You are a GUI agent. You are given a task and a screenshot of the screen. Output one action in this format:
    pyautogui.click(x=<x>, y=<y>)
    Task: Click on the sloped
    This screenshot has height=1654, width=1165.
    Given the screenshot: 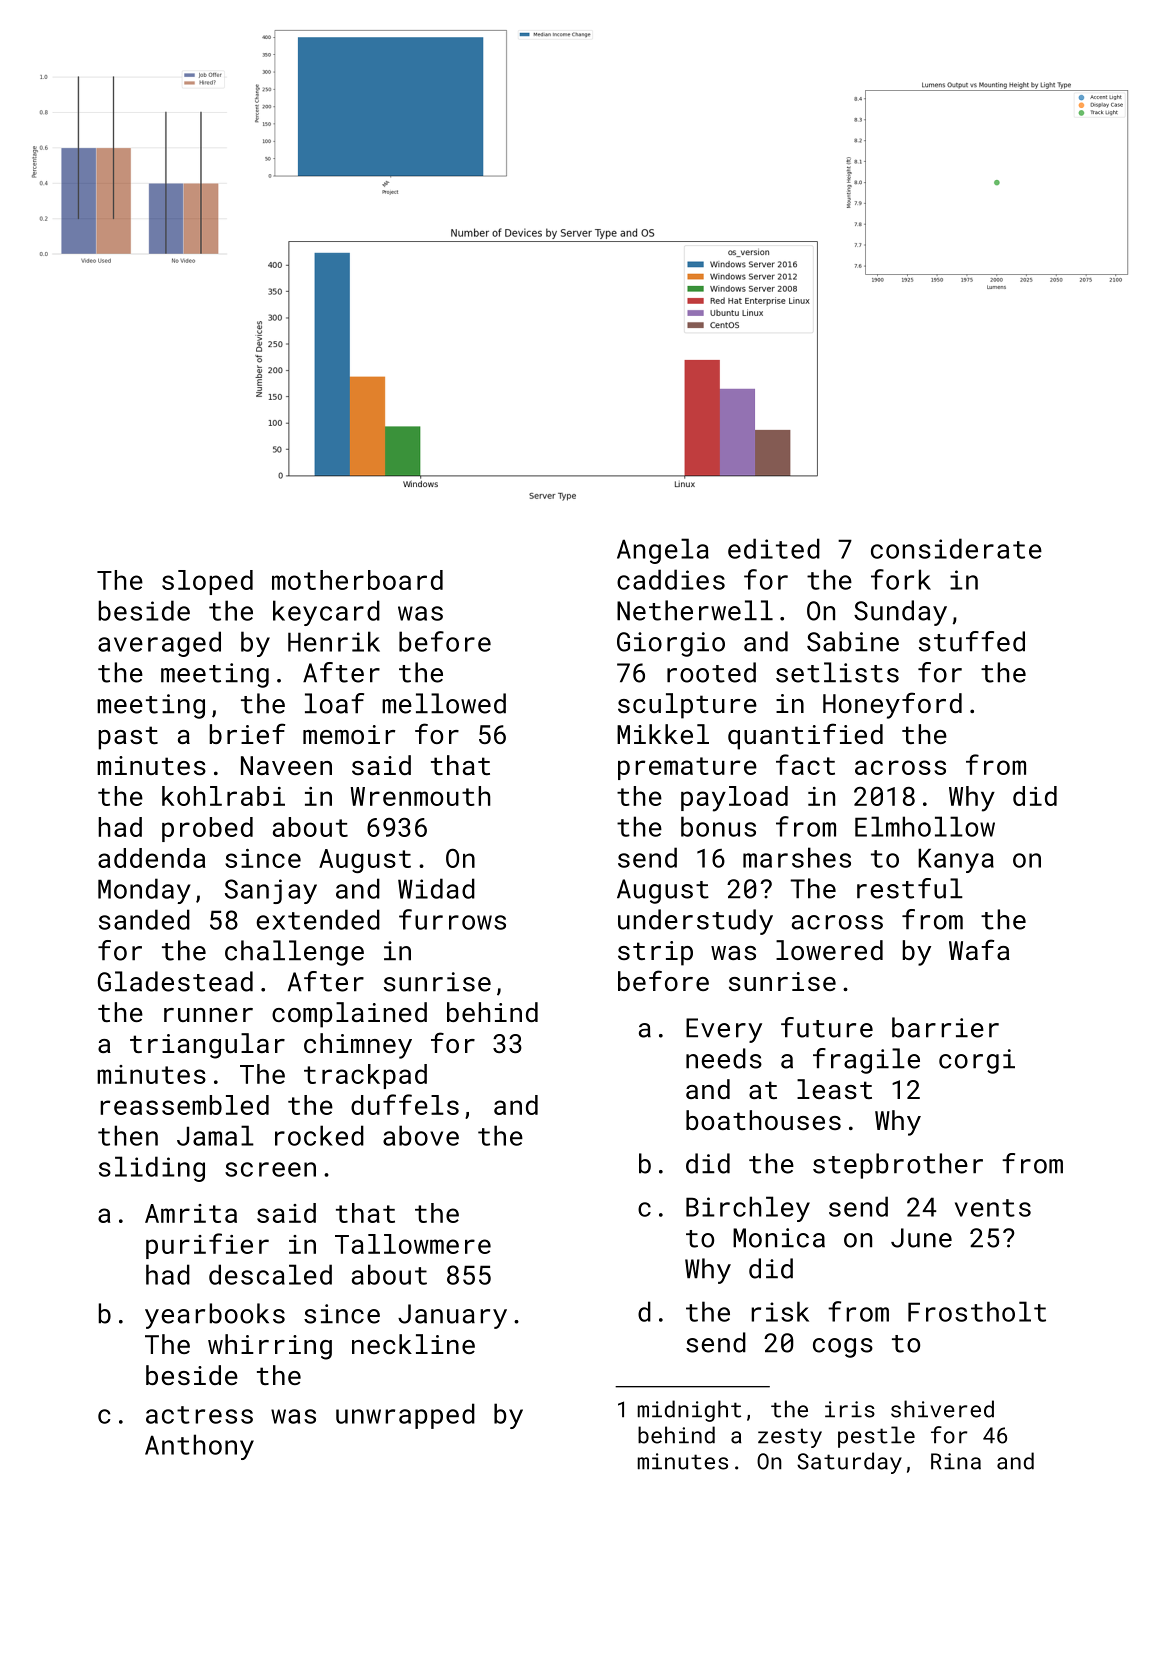 What is the action you would take?
    pyautogui.click(x=207, y=582)
